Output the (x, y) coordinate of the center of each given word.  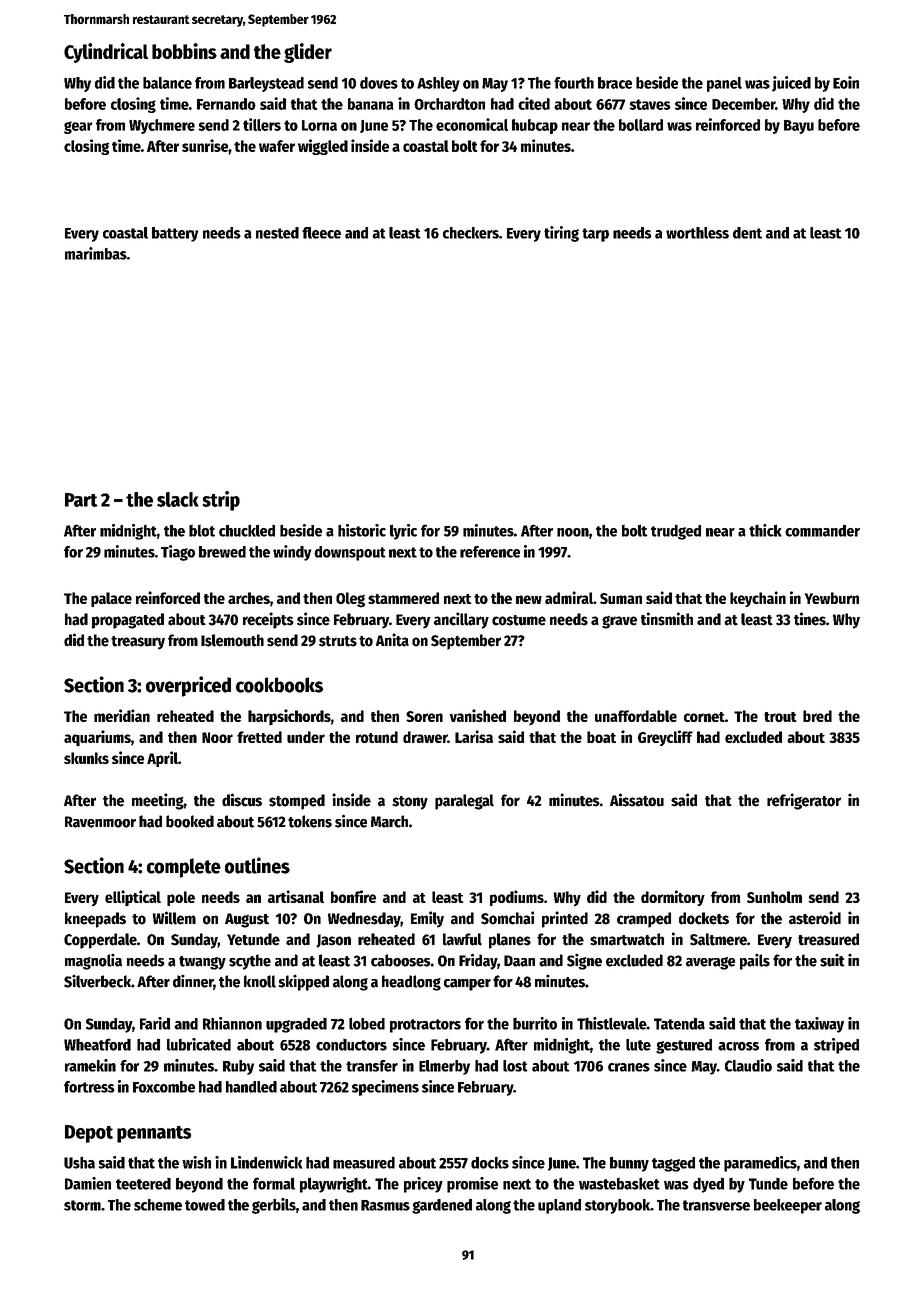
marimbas (96, 253)
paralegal (464, 802)
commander (822, 530)
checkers (471, 233)
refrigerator (804, 801)
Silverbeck (97, 981)
